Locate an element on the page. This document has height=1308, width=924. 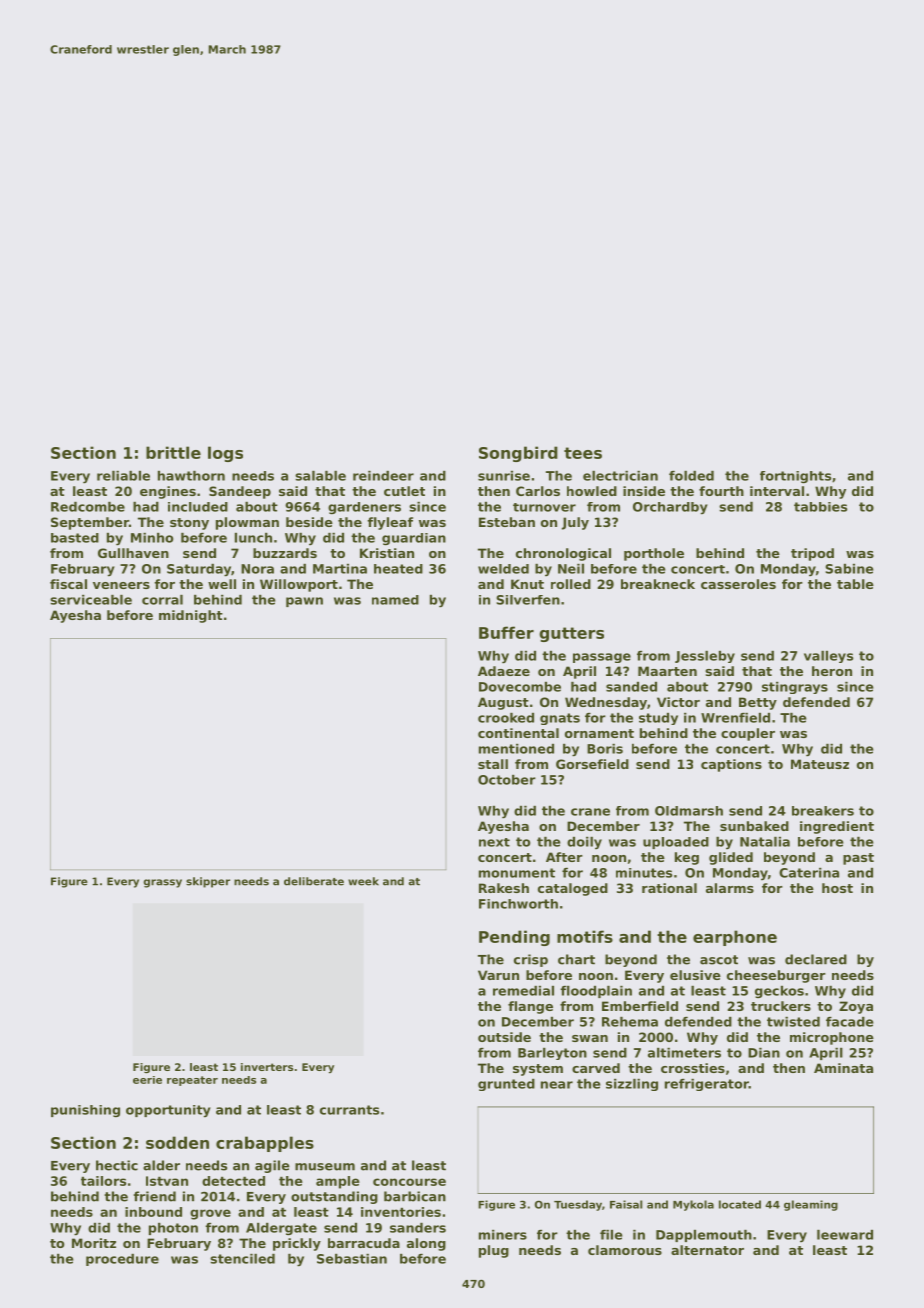
procedure is located at coordinates (122, 1260).
